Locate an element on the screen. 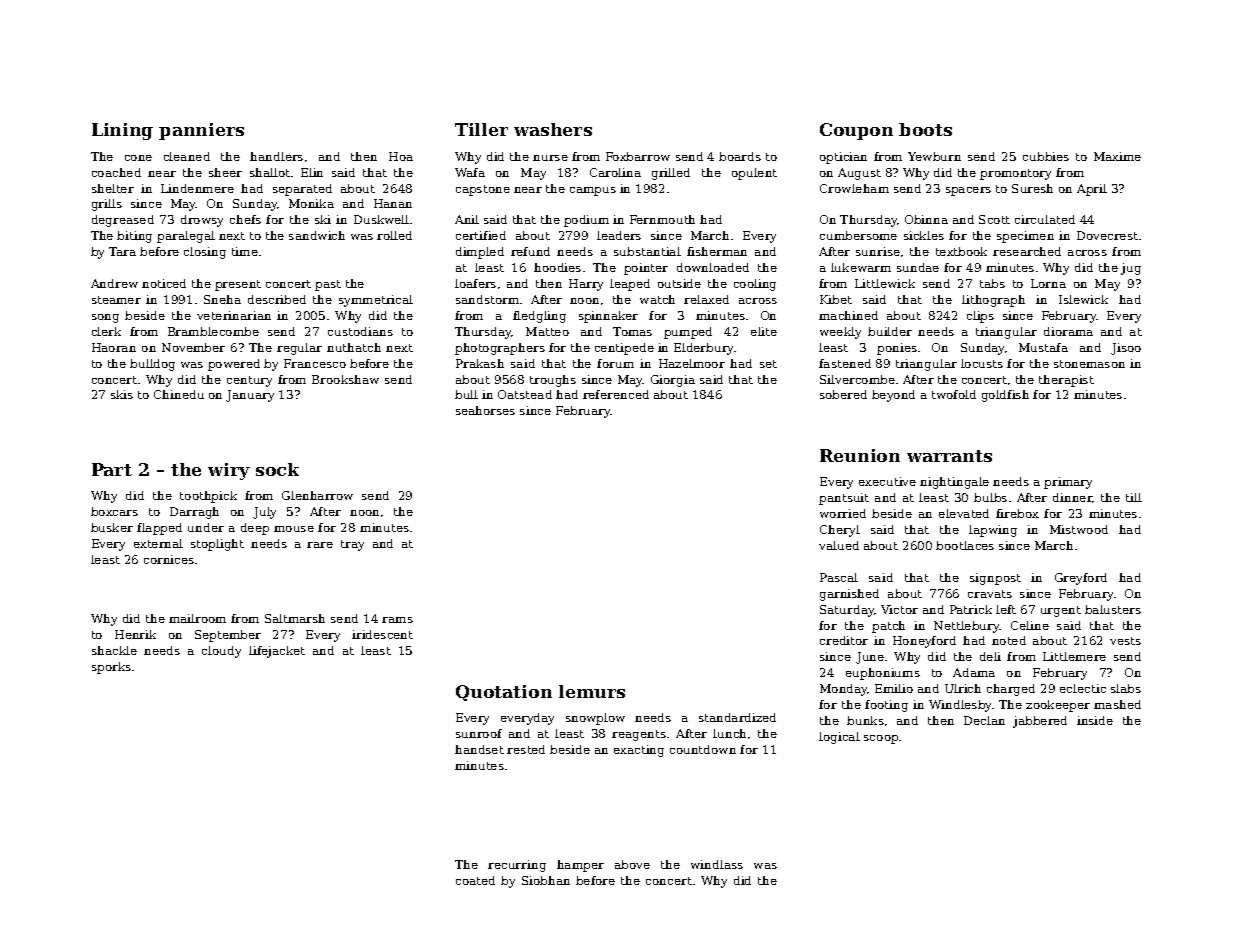 This screenshot has height=952, width=1233. Henrik is located at coordinates (135, 634).
